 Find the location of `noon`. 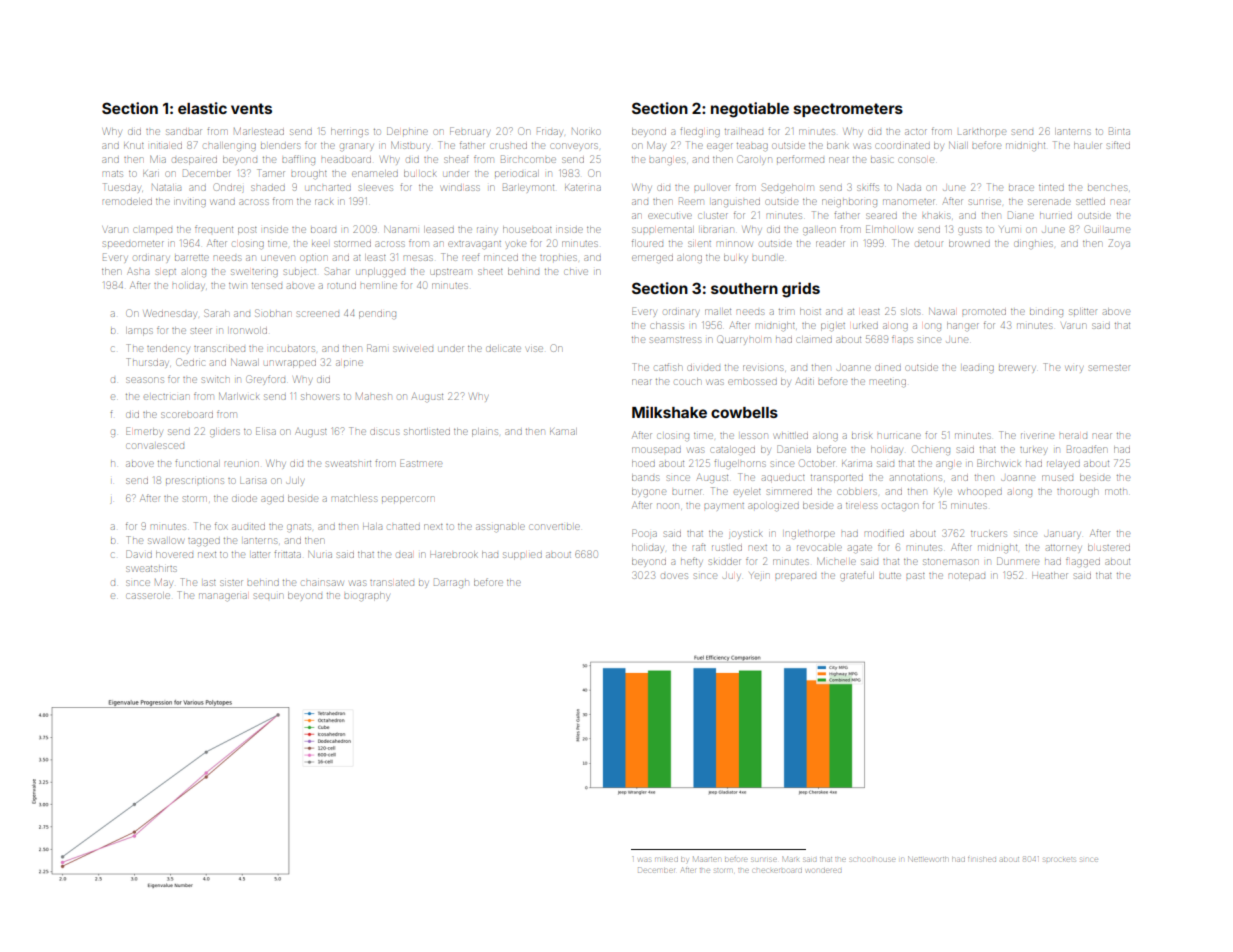

noon is located at coordinates (667, 506).
